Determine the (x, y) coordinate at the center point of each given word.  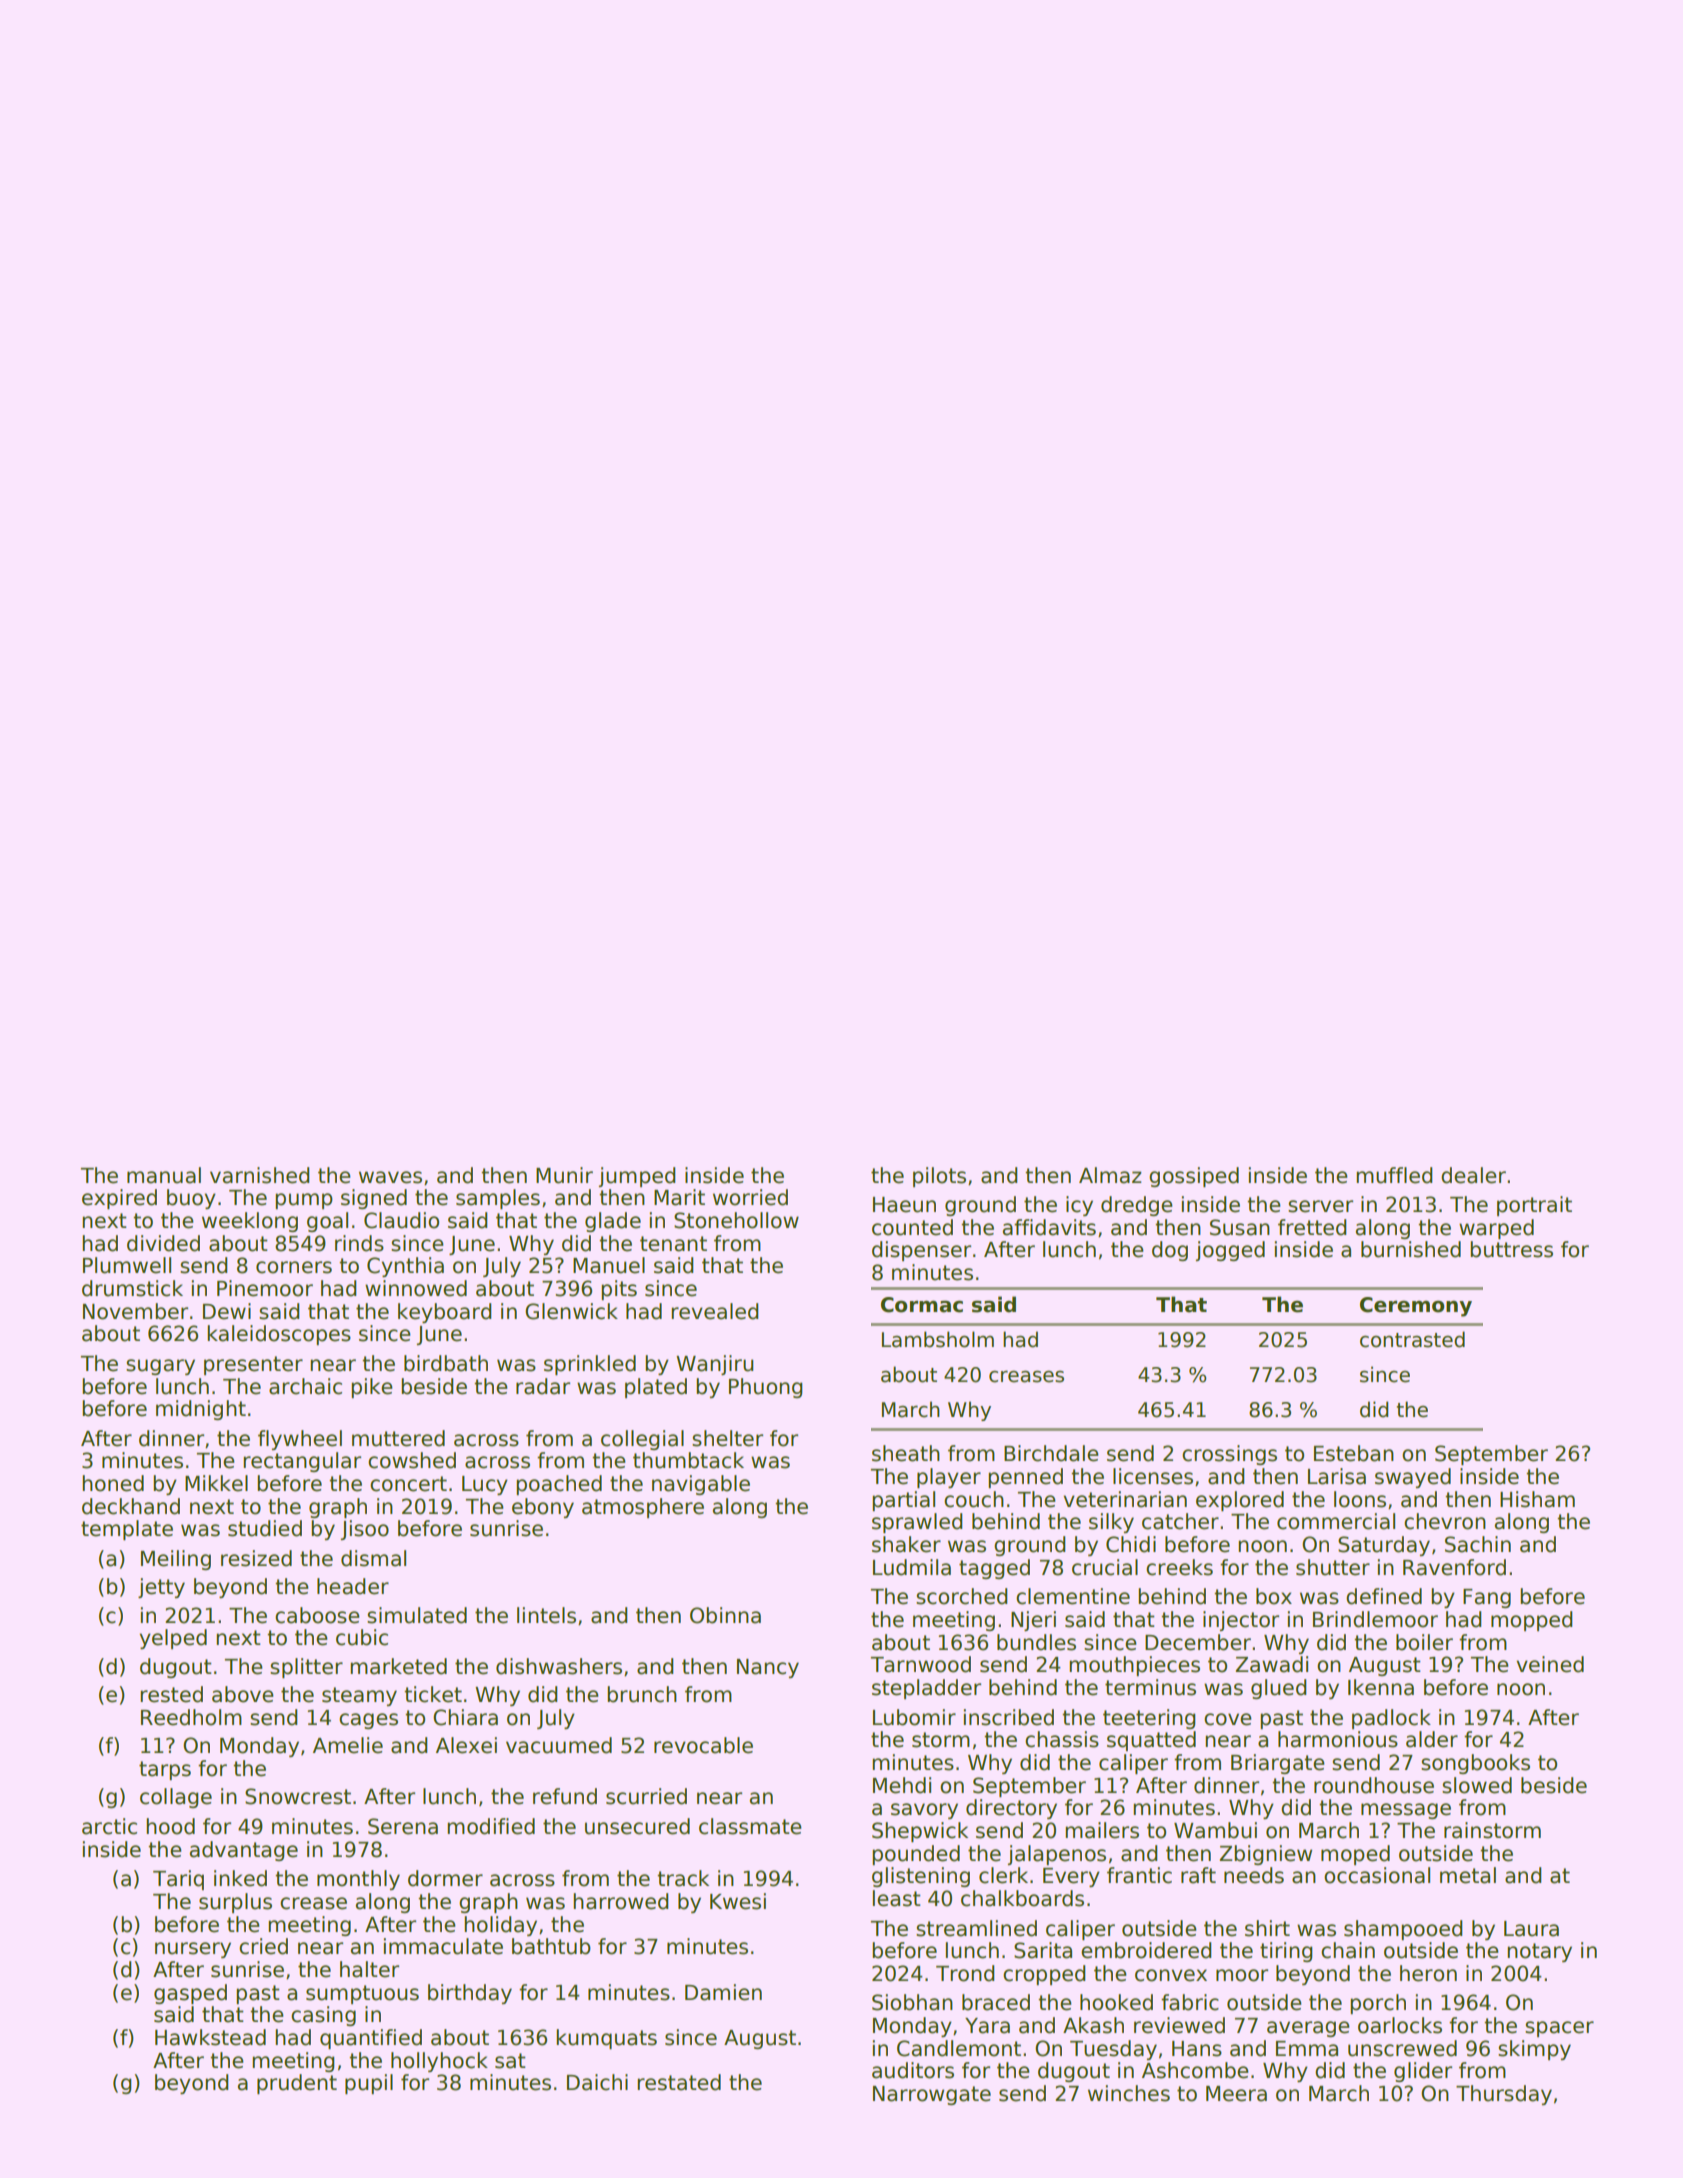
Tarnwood (921, 1664)
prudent (297, 2084)
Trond (965, 1973)
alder (1432, 1739)
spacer (1559, 2029)
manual (164, 1175)
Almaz (1110, 1175)
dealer (1473, 1175)
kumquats (606, 2039)
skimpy (1534, 2050)
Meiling (176, 1560)
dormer (445, 1878)
